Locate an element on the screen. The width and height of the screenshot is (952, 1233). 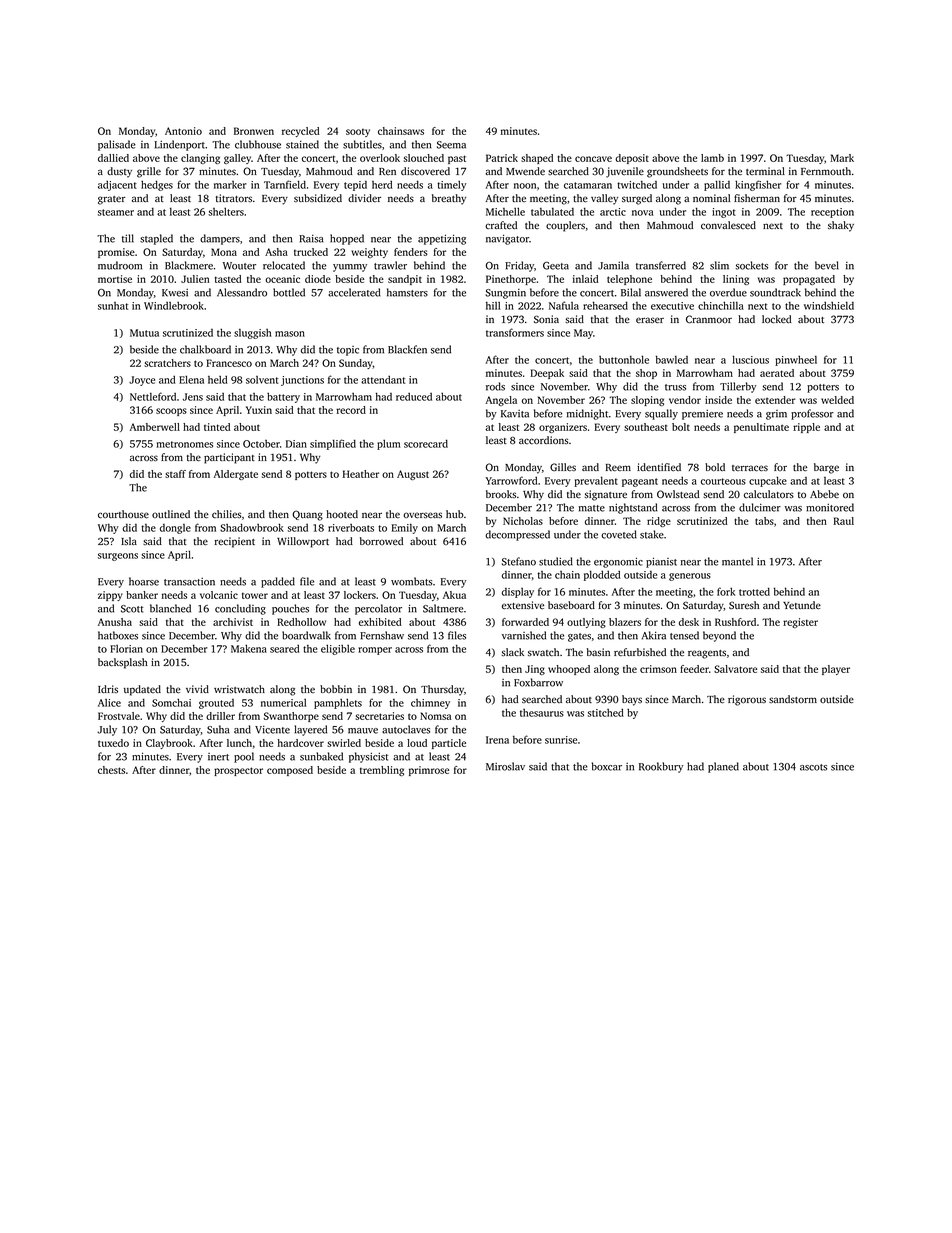
crimson is located at coordinates (658, 669).
